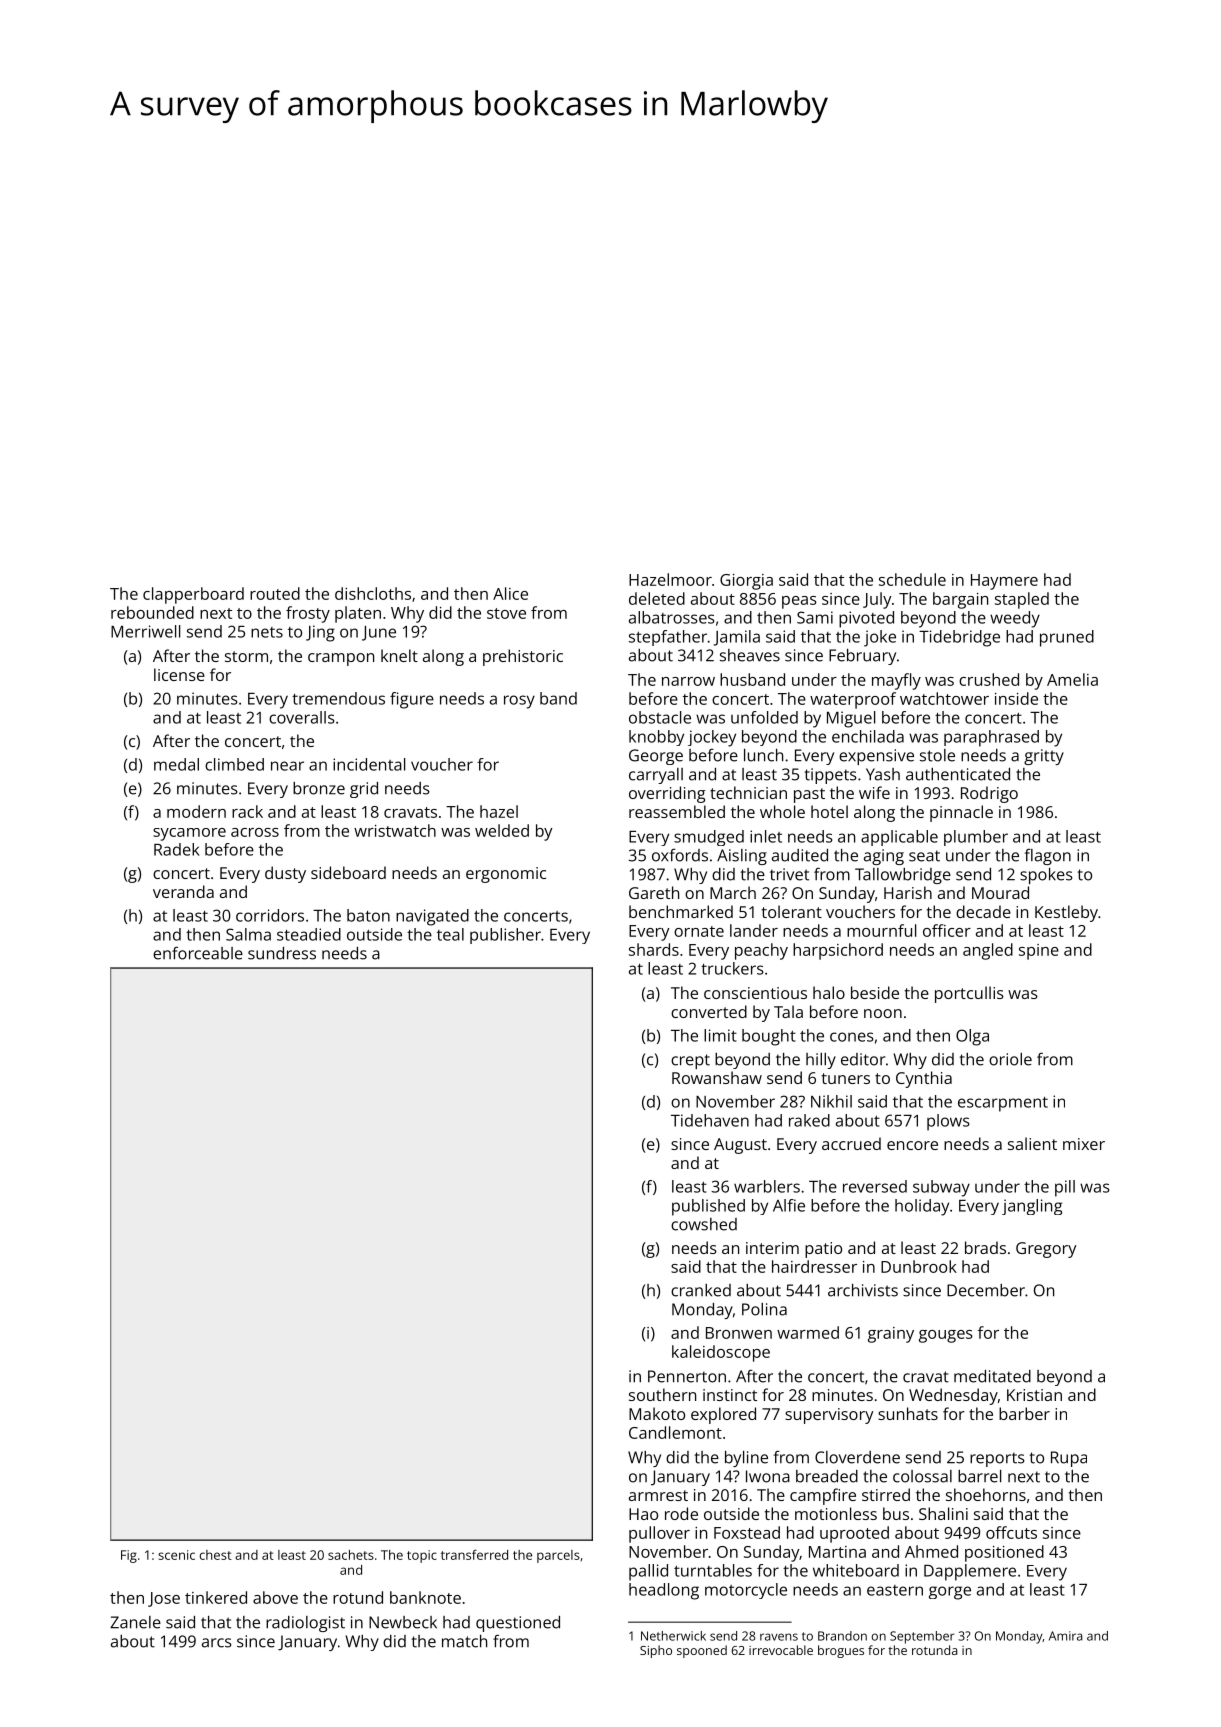 The height and width of the screenshot is (1727, 1221). Describe the element at coordinates (198, 953) in the screenshot. I see `enforceable` at that location.
